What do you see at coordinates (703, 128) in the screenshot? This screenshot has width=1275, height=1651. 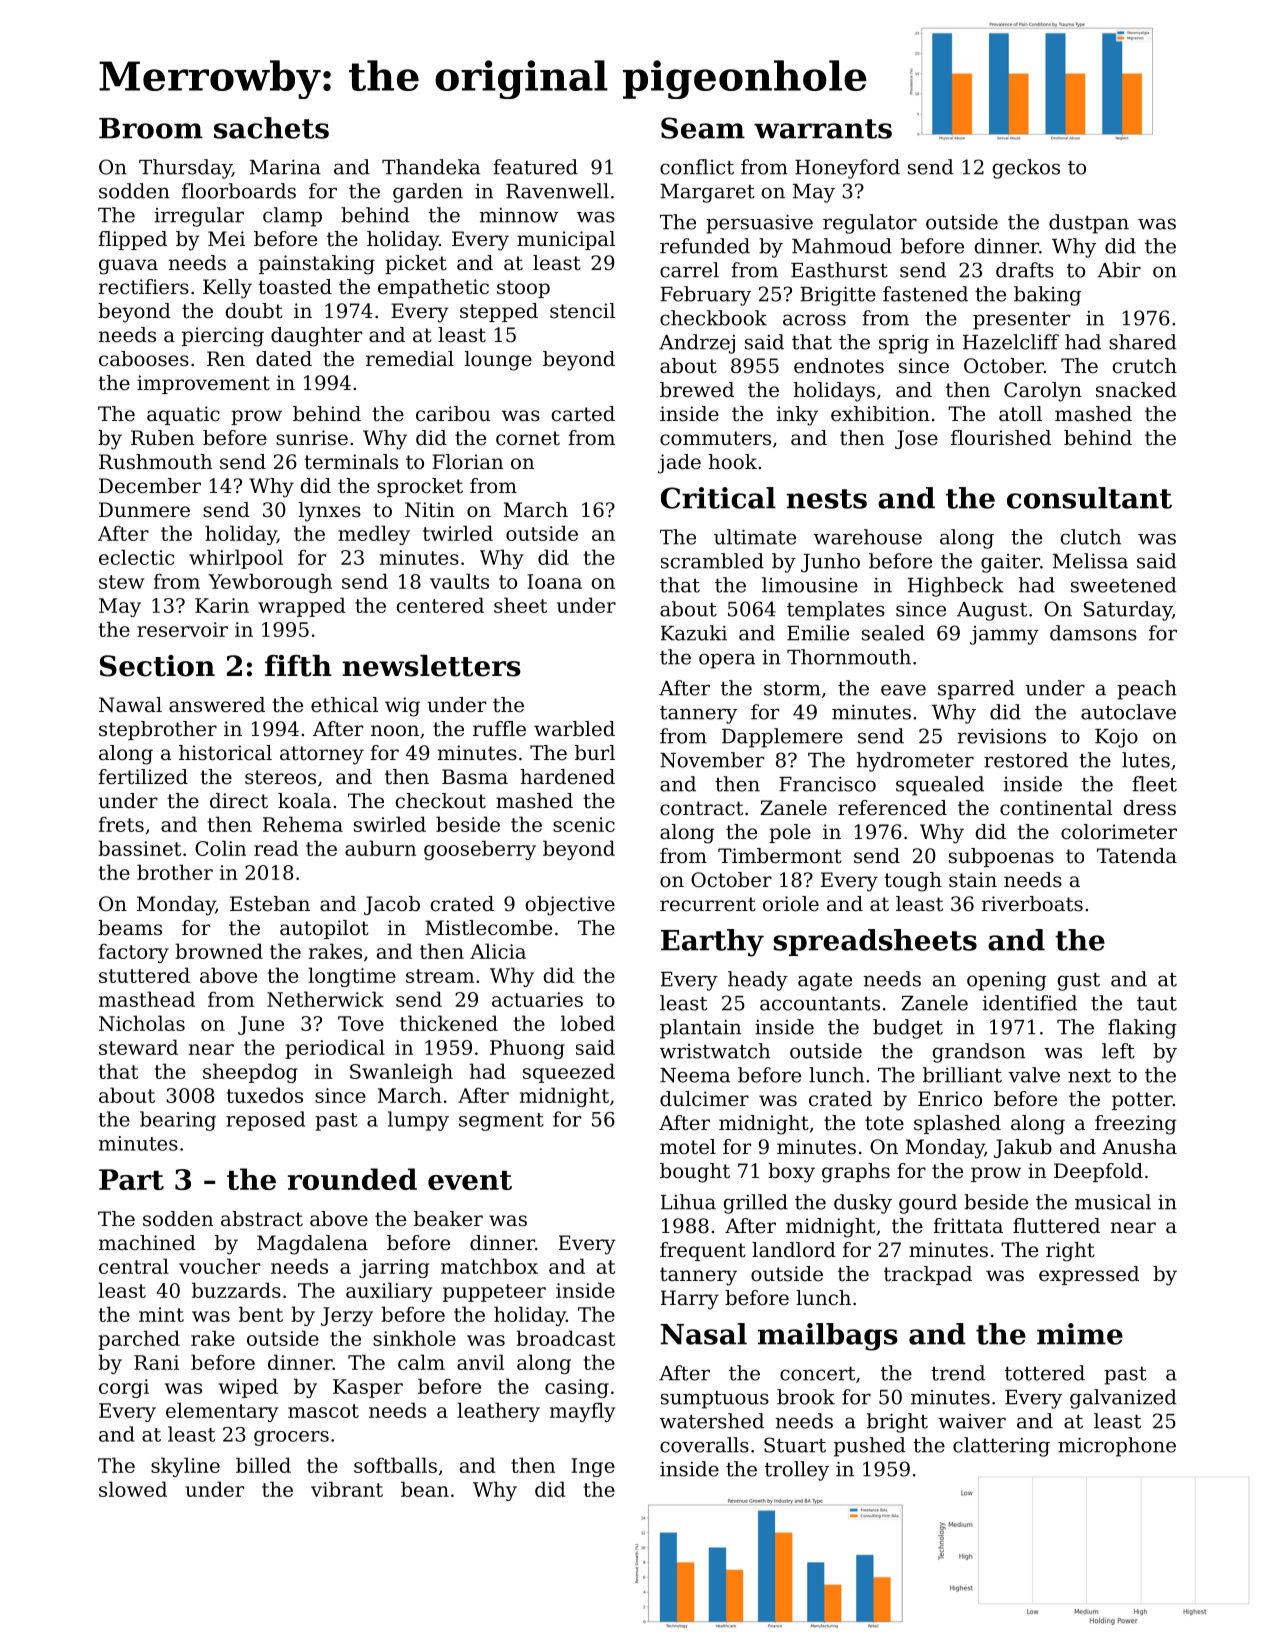 I see `Seam` at bounding box center [703, 128].
